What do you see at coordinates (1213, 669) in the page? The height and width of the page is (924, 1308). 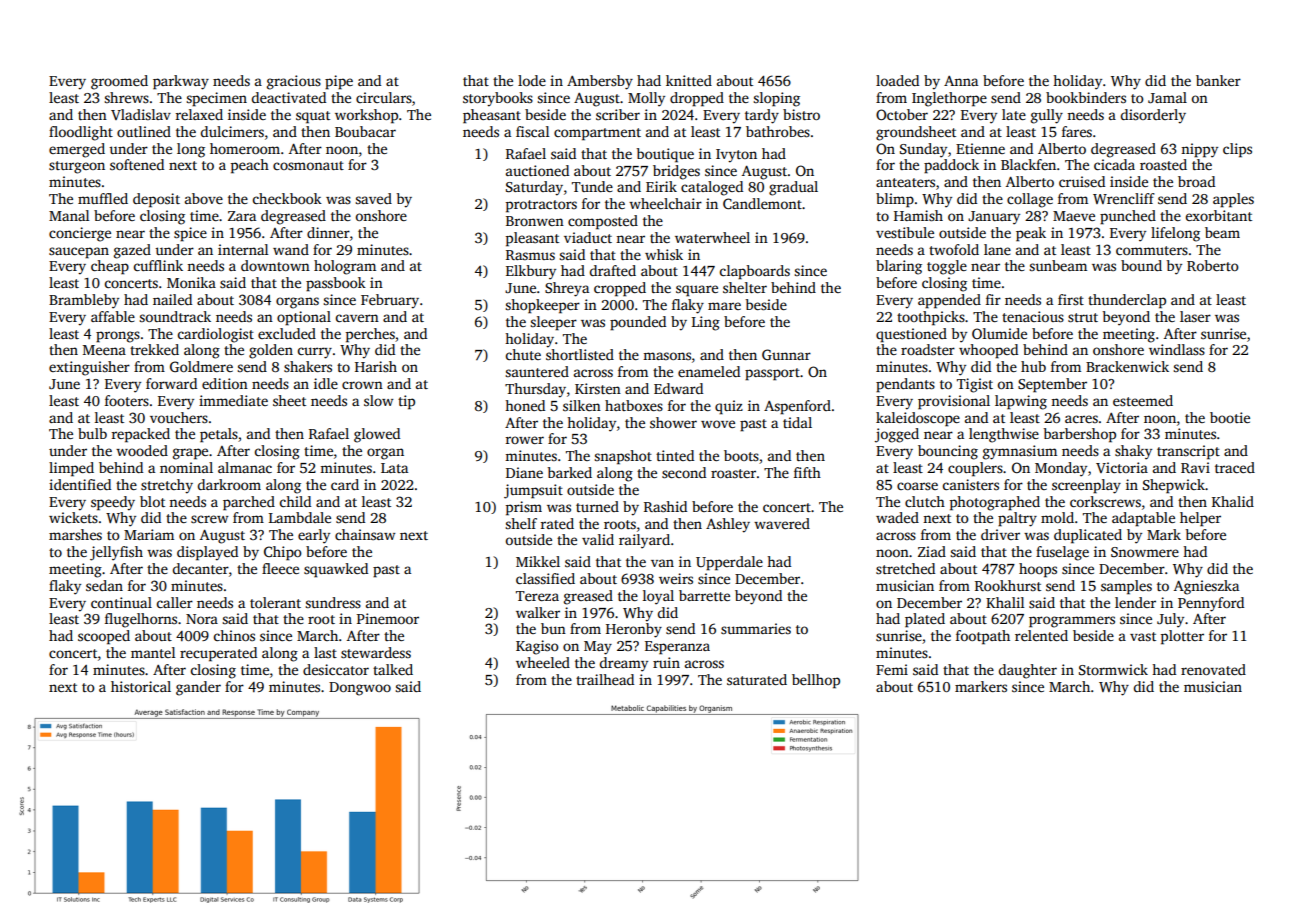 I see `renovated` at bounding box center [1213, 669].
